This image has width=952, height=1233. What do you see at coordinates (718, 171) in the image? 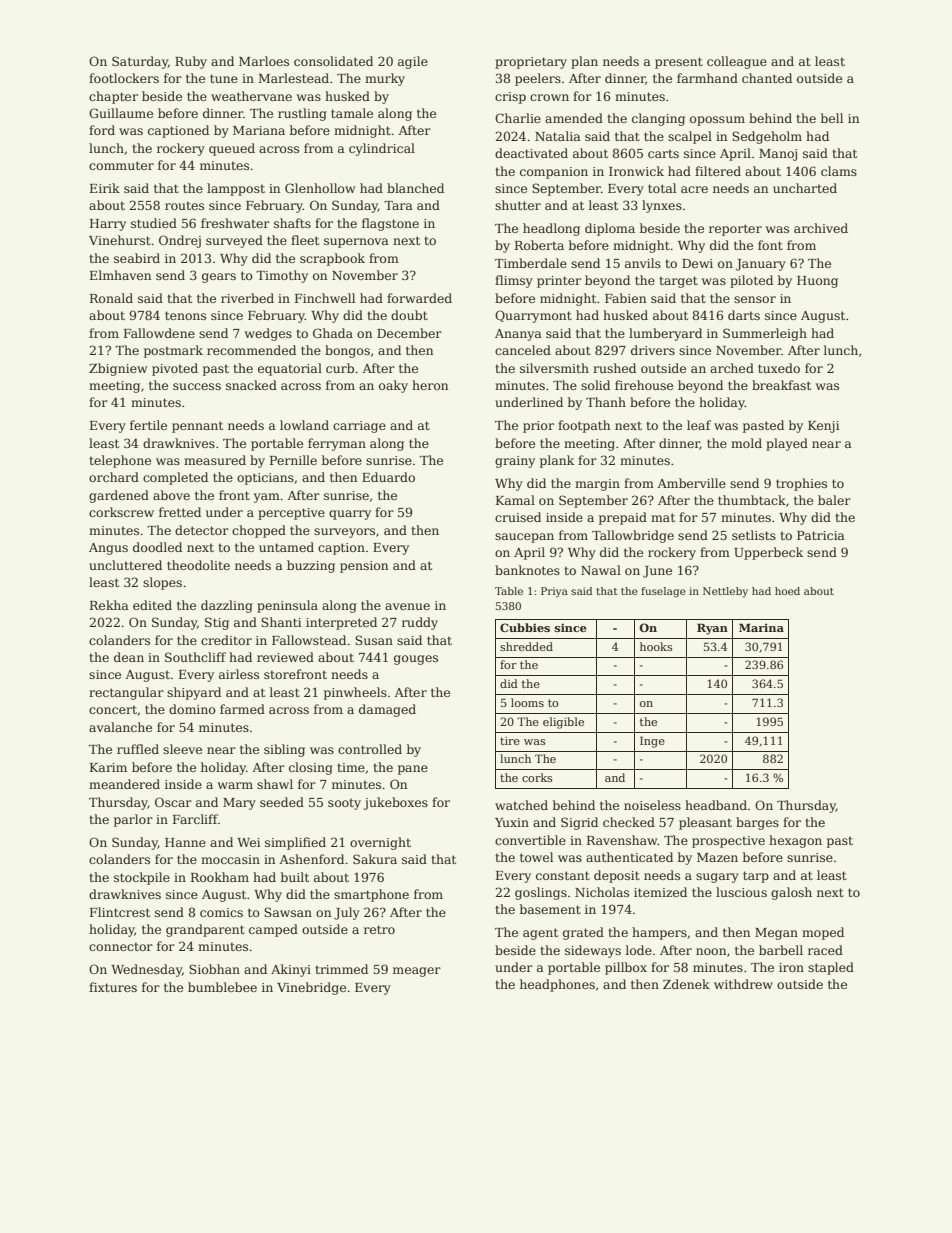
I see `filtered` at bounding box center [718, 171].
